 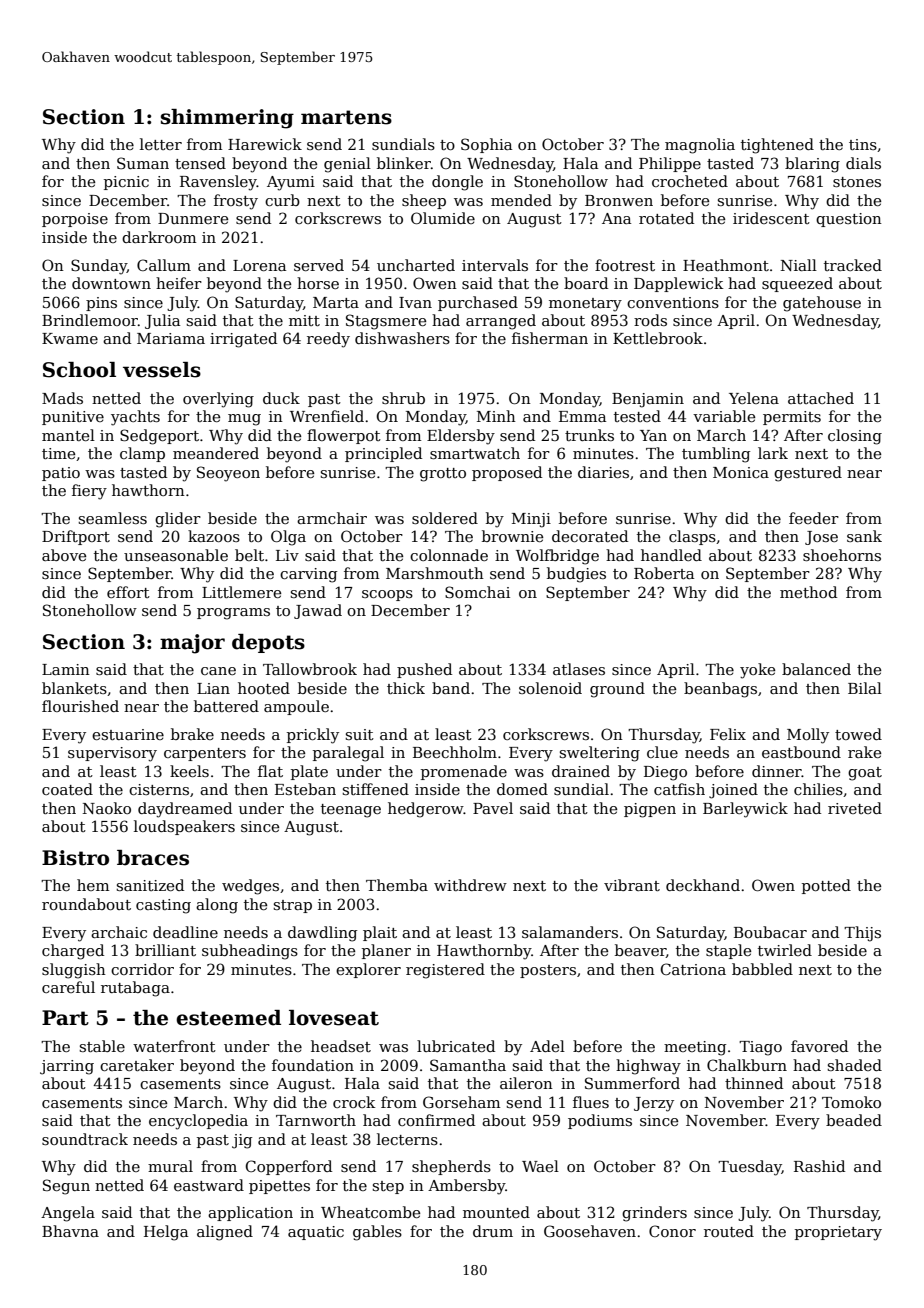 What do you see at coordinates (68, 435) in the page?
I see `mantel` at bounding box center [68, 435].
